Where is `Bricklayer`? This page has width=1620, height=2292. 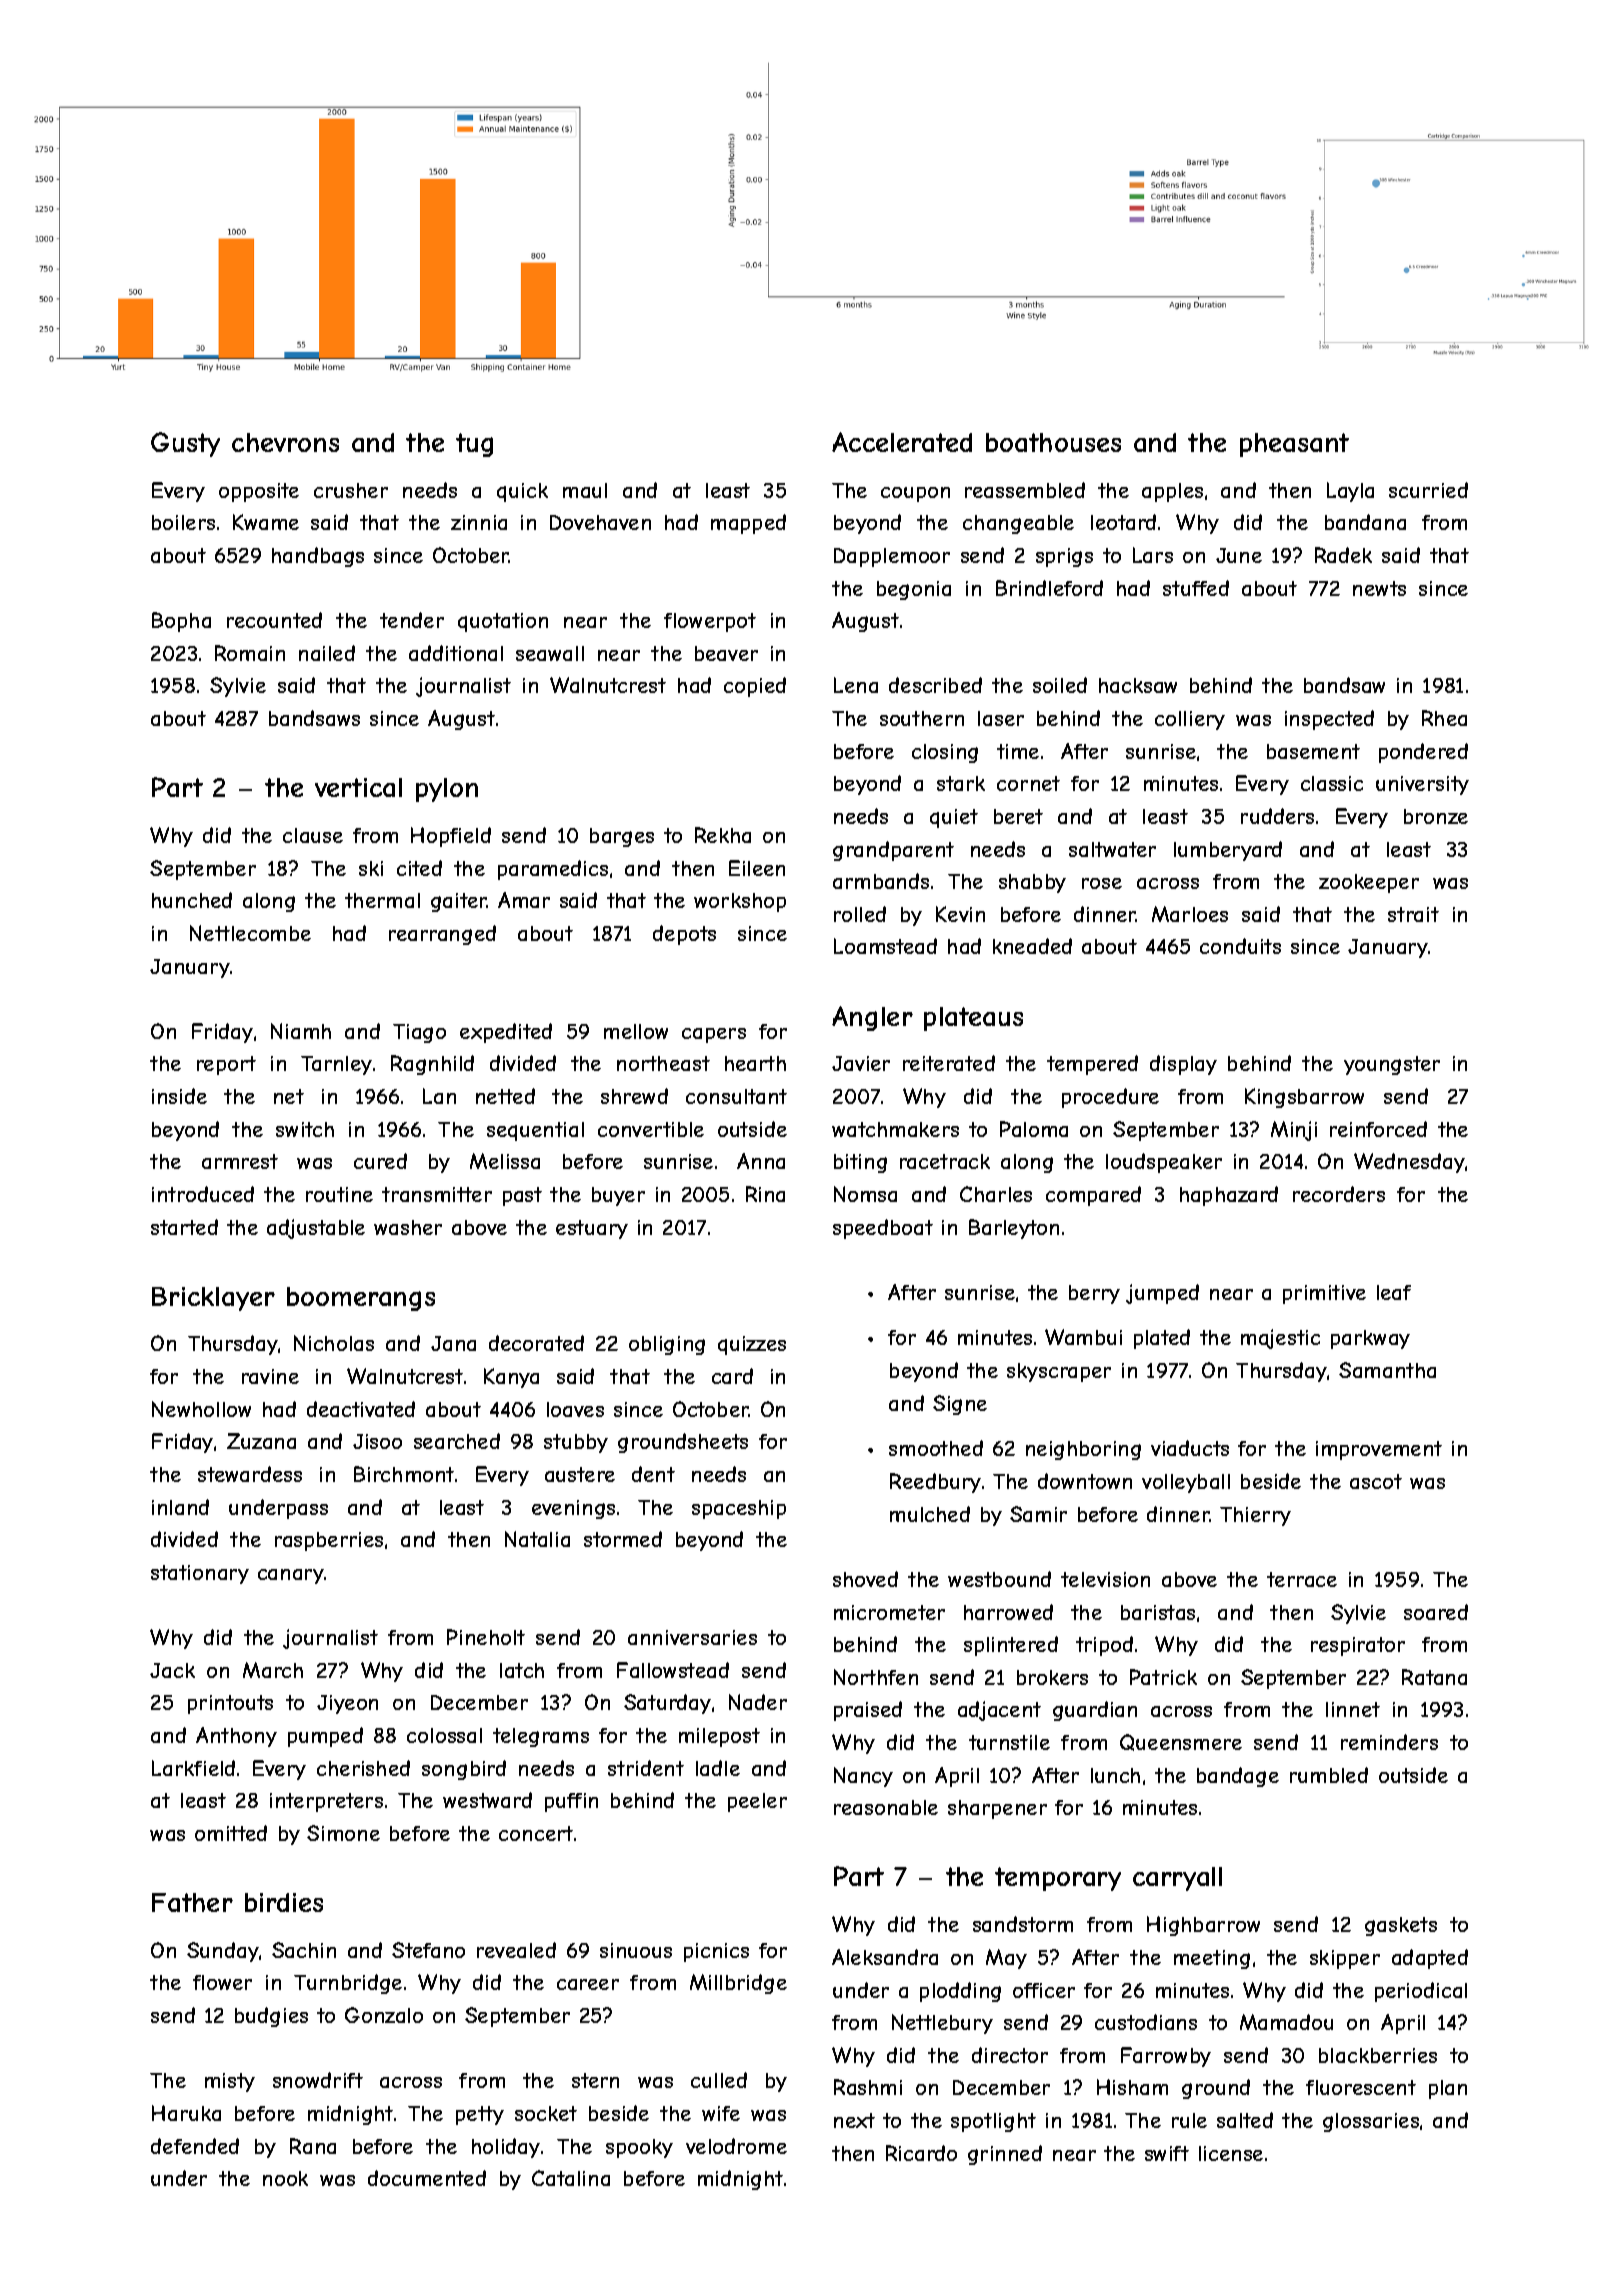 Bricklayer is located at coordinates (213, 1299).
